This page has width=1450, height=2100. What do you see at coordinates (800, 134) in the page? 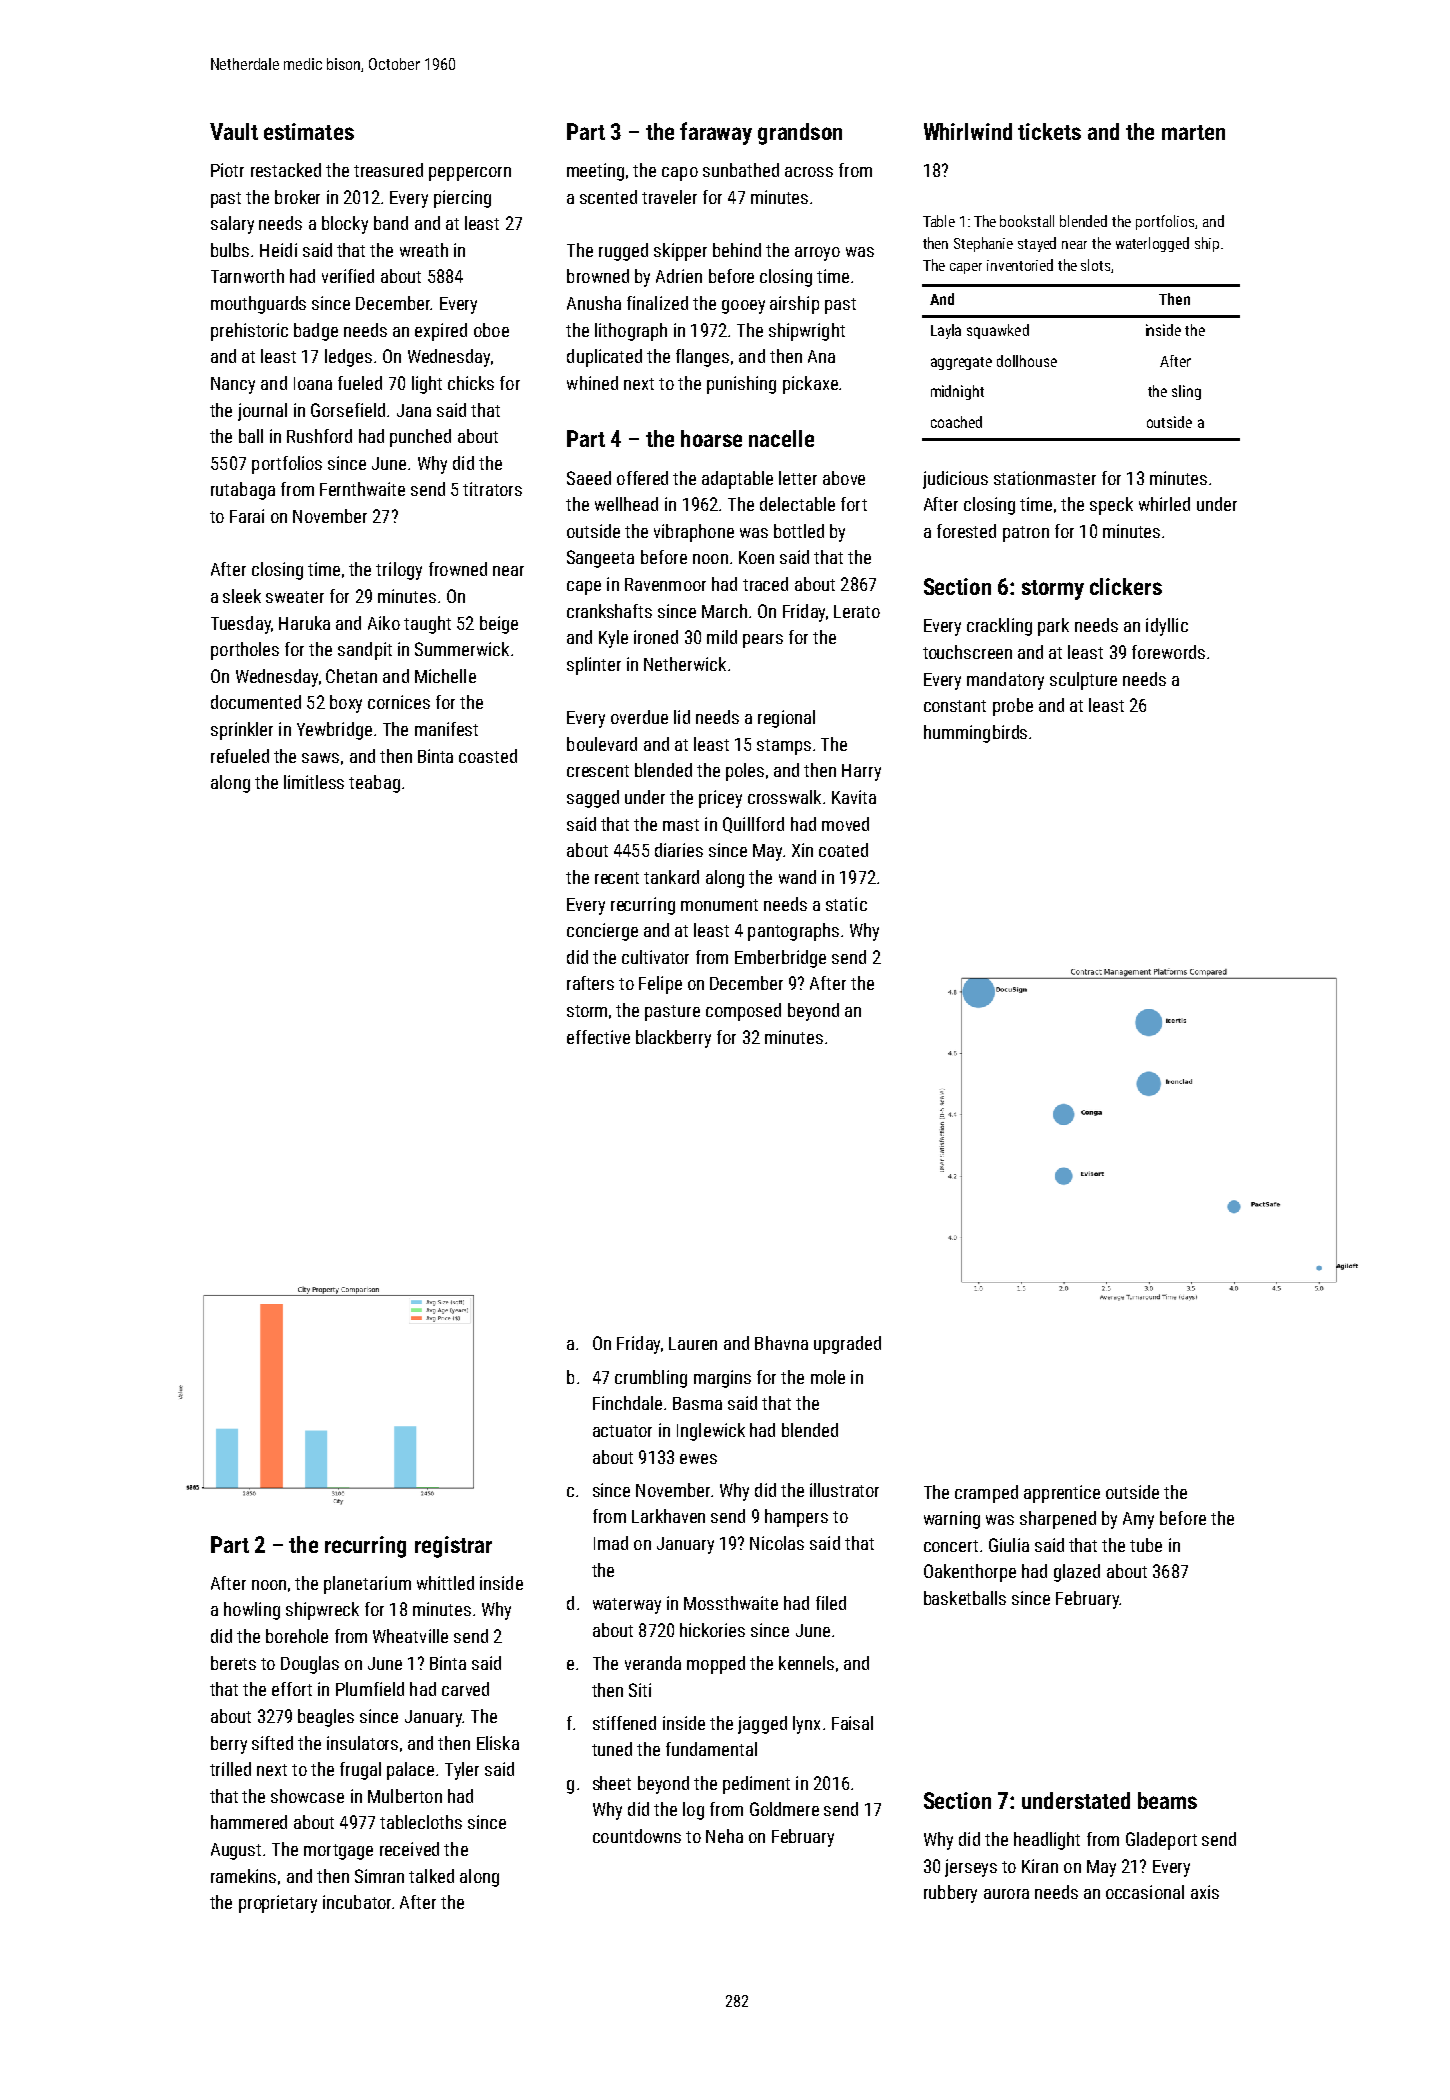
I see `grandson` at bounding box center [800, 134].
